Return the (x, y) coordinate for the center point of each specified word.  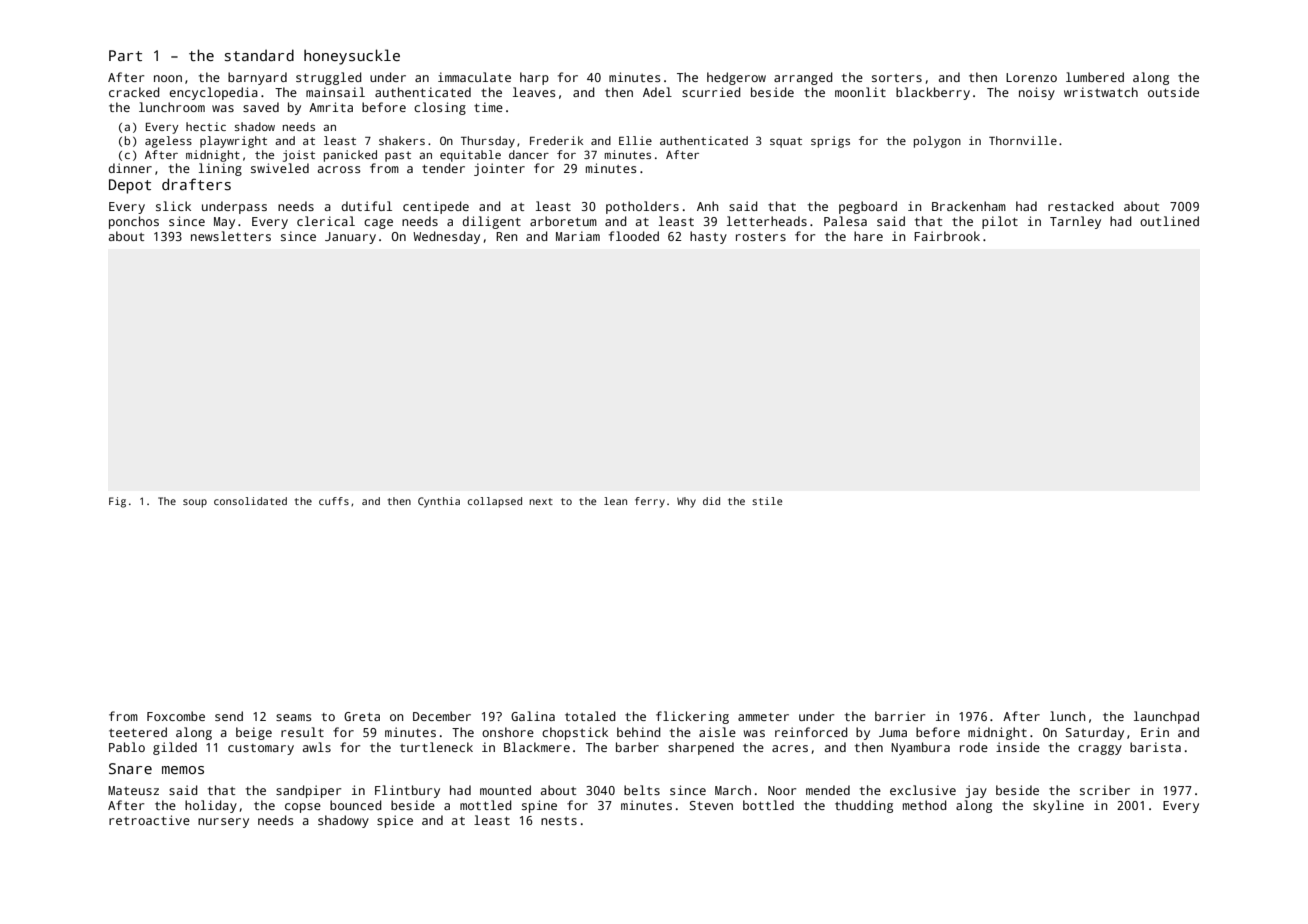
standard (259, 55)
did (711, 501)
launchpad (1166, 717)
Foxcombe (176, 716)
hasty (708, 237)
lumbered (1095, 77)
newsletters (231, 236)
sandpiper (308, 791)
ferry (650, 502)
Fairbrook (947, 236)
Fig (117, 502)
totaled (590, 716)
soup (195, 503)
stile (767, 501)
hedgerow (736, 78)
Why (686, 502)
